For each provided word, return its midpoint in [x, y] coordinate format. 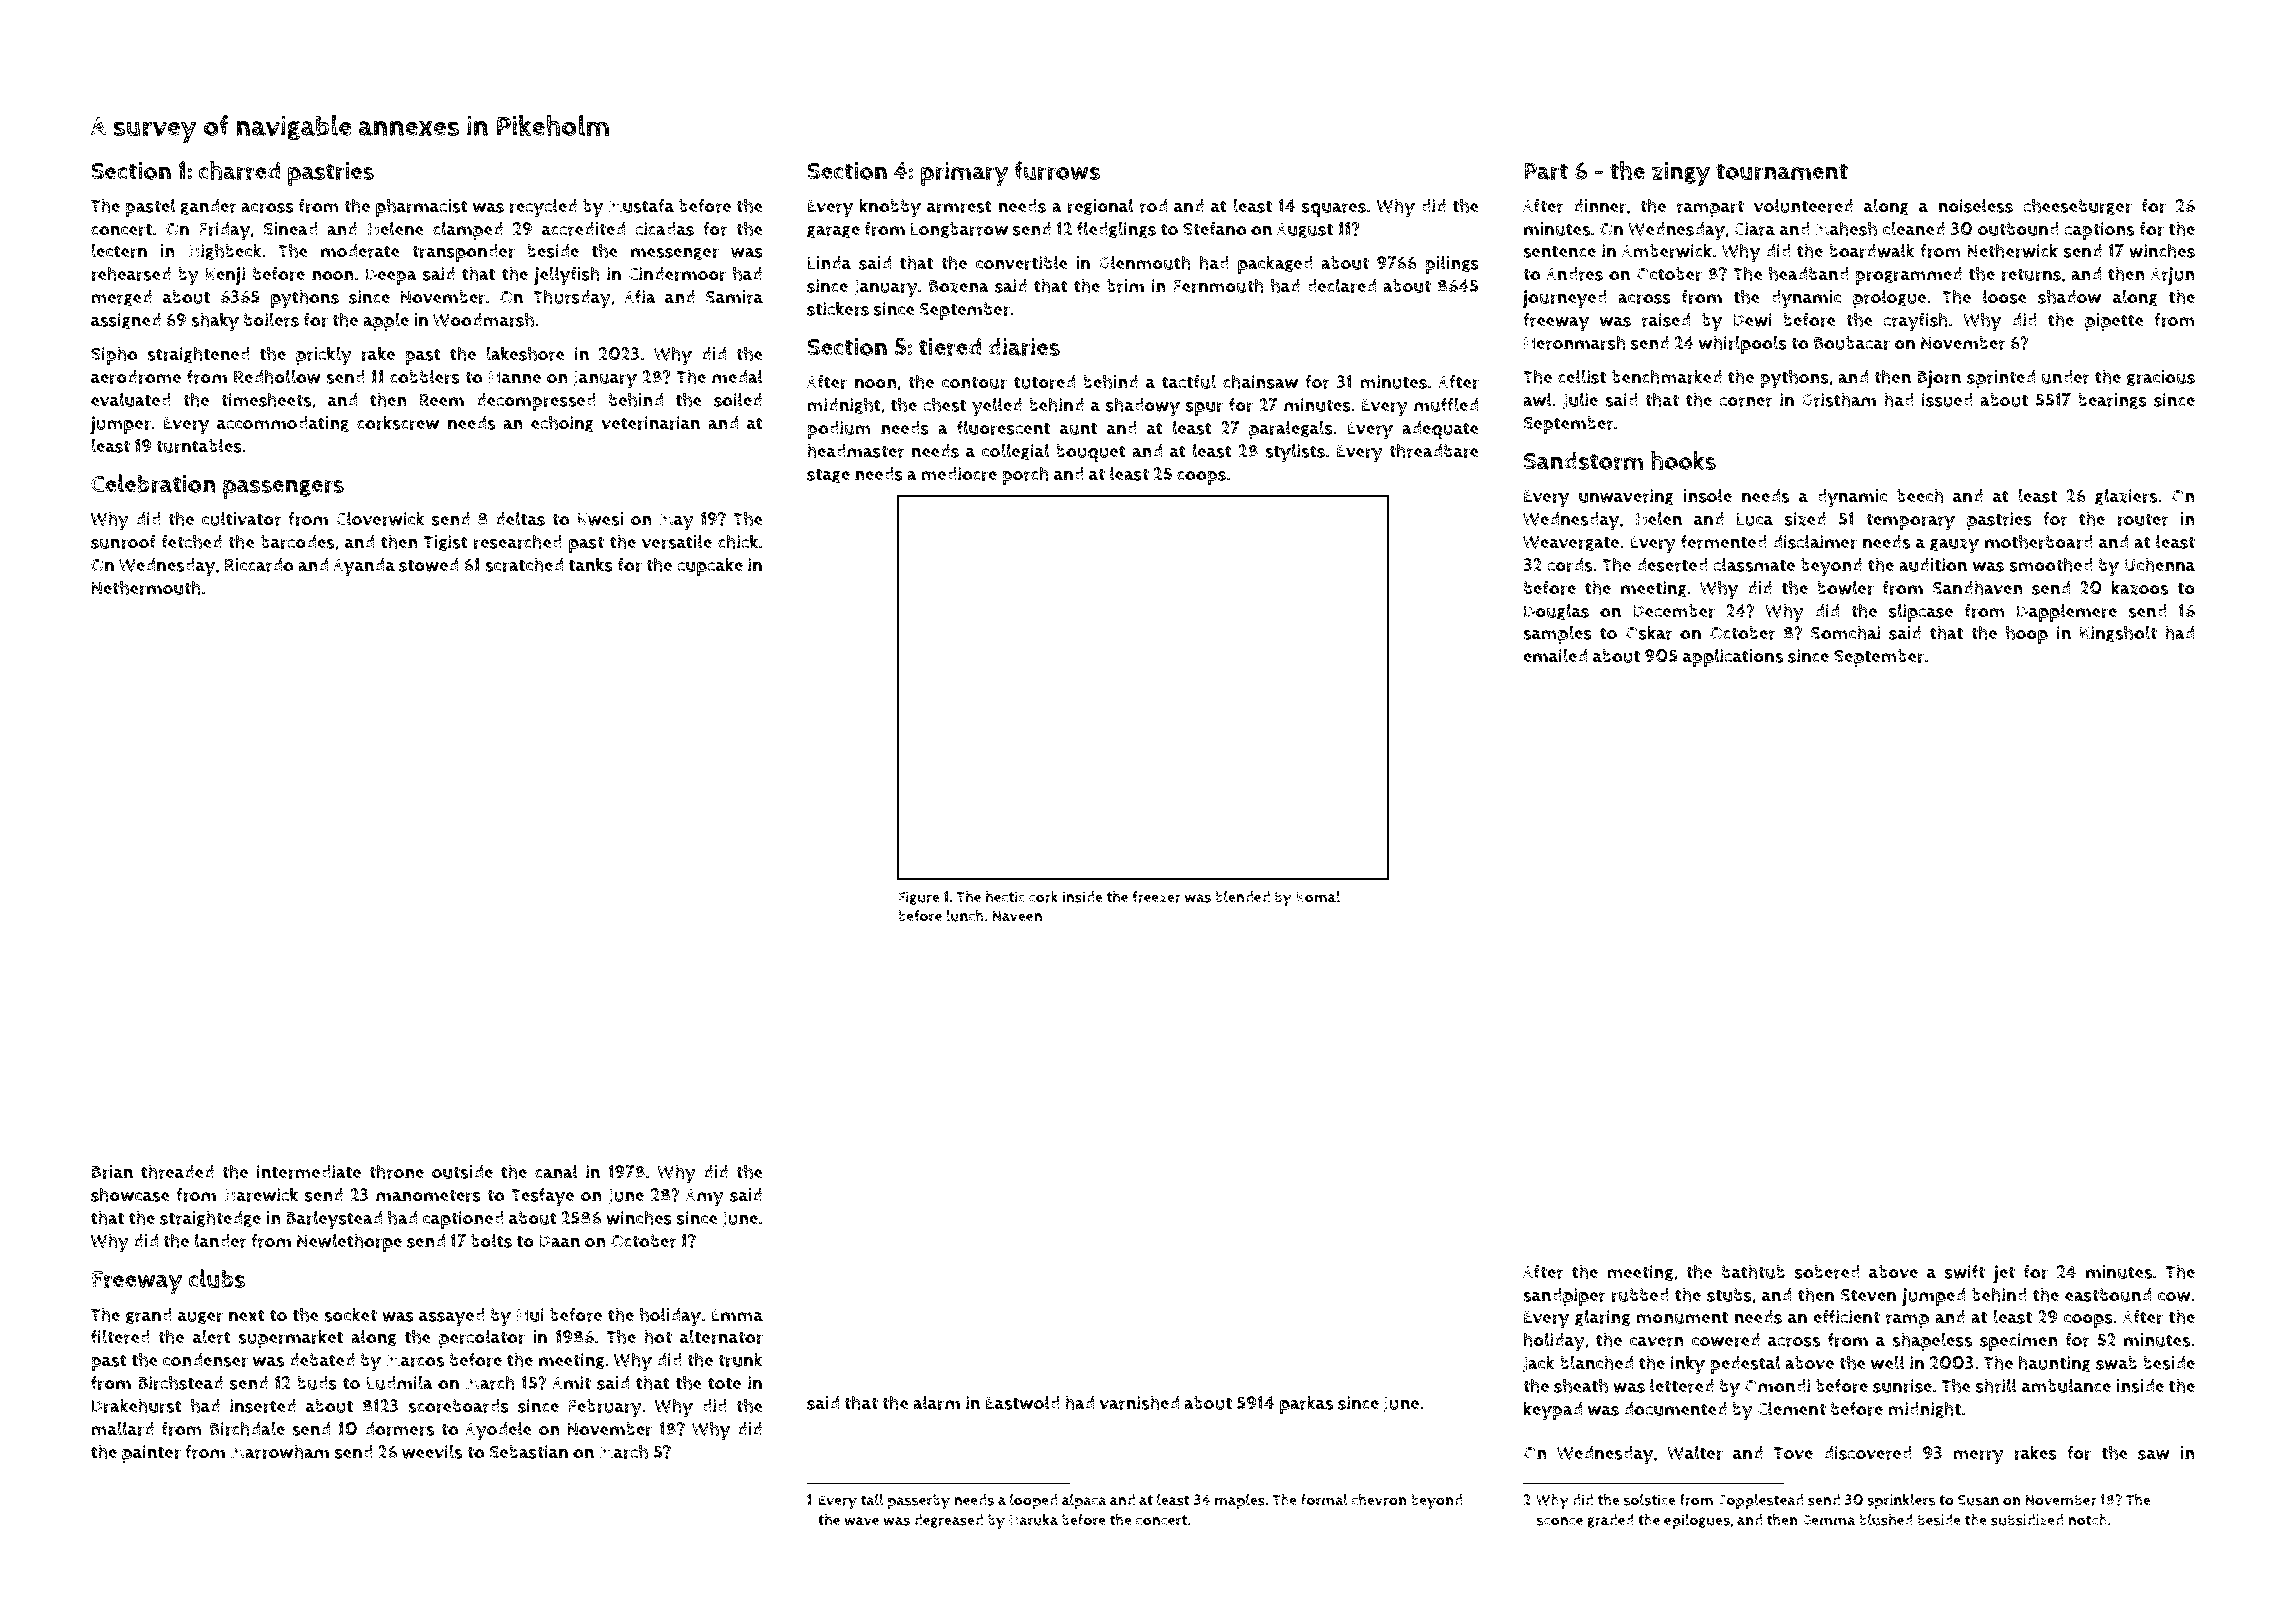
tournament [1782, 171]
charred [239, 170]
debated [322, 1360]
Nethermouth [146, 587]
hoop [2027, 634]
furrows [1057, 171]
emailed [1555, 655]
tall [872, 1500]
